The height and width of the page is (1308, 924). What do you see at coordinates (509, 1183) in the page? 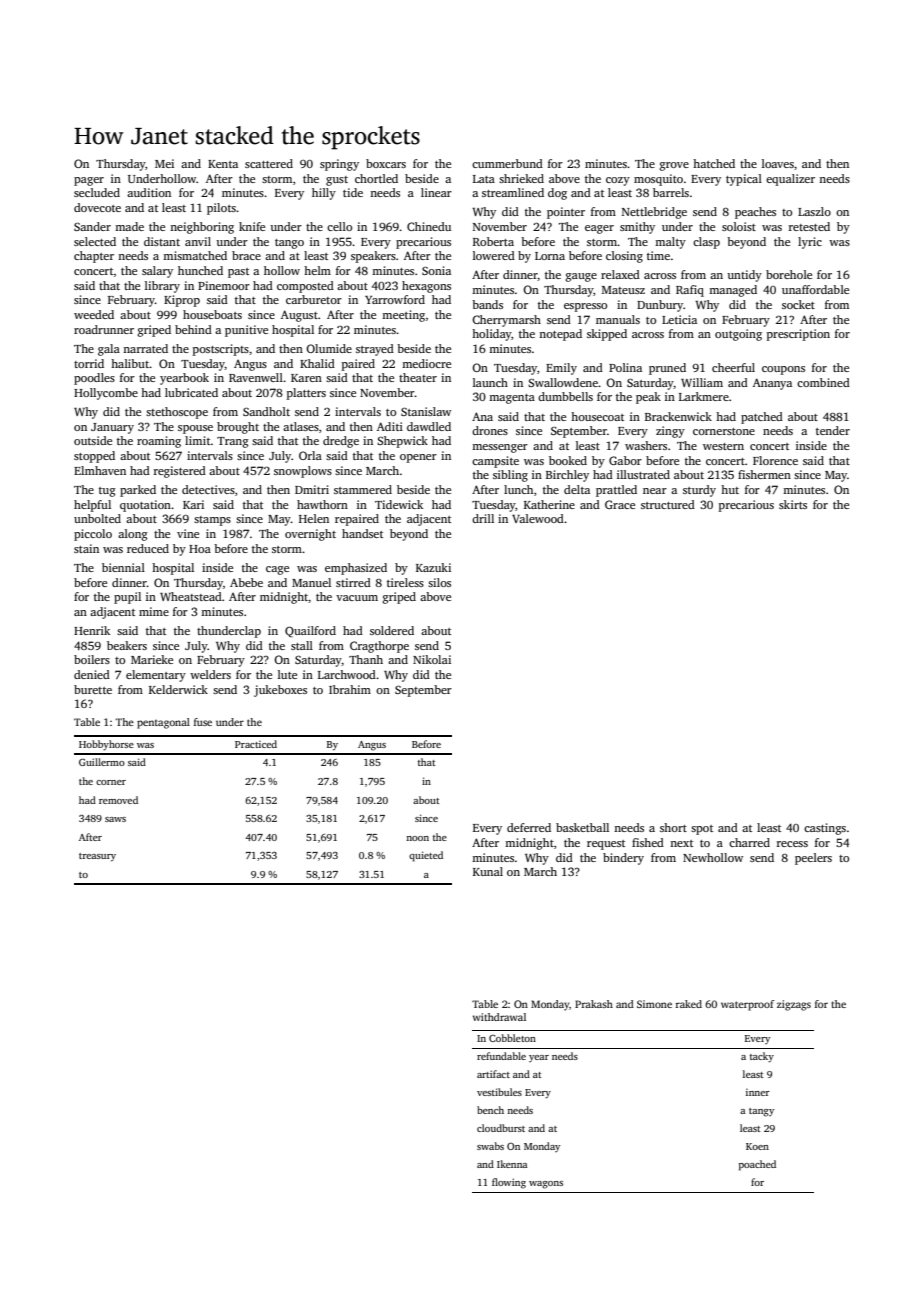
I see `flowing` at bounding box center [509, 1183].
